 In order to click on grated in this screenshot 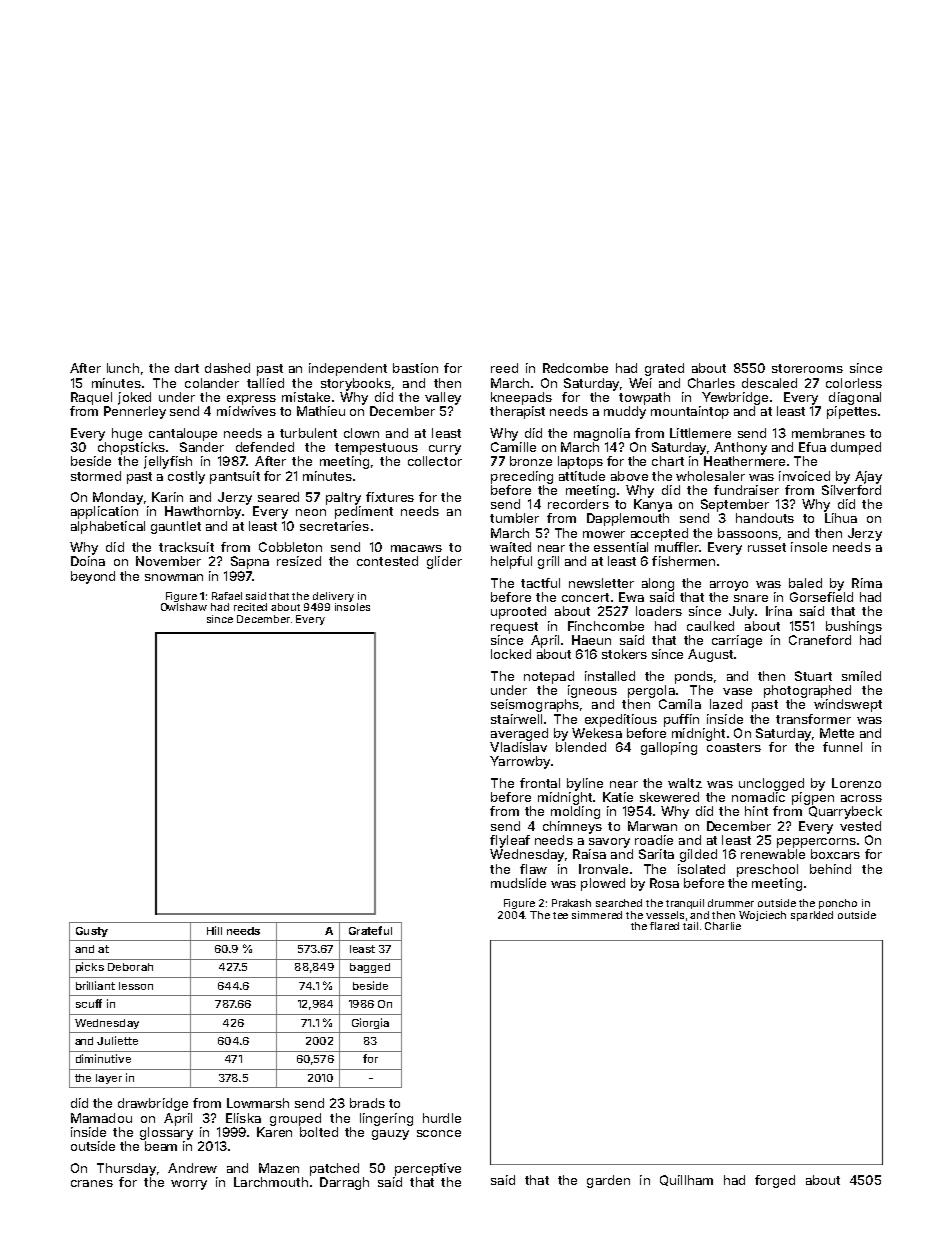, I will do `click(664, 369)`.
